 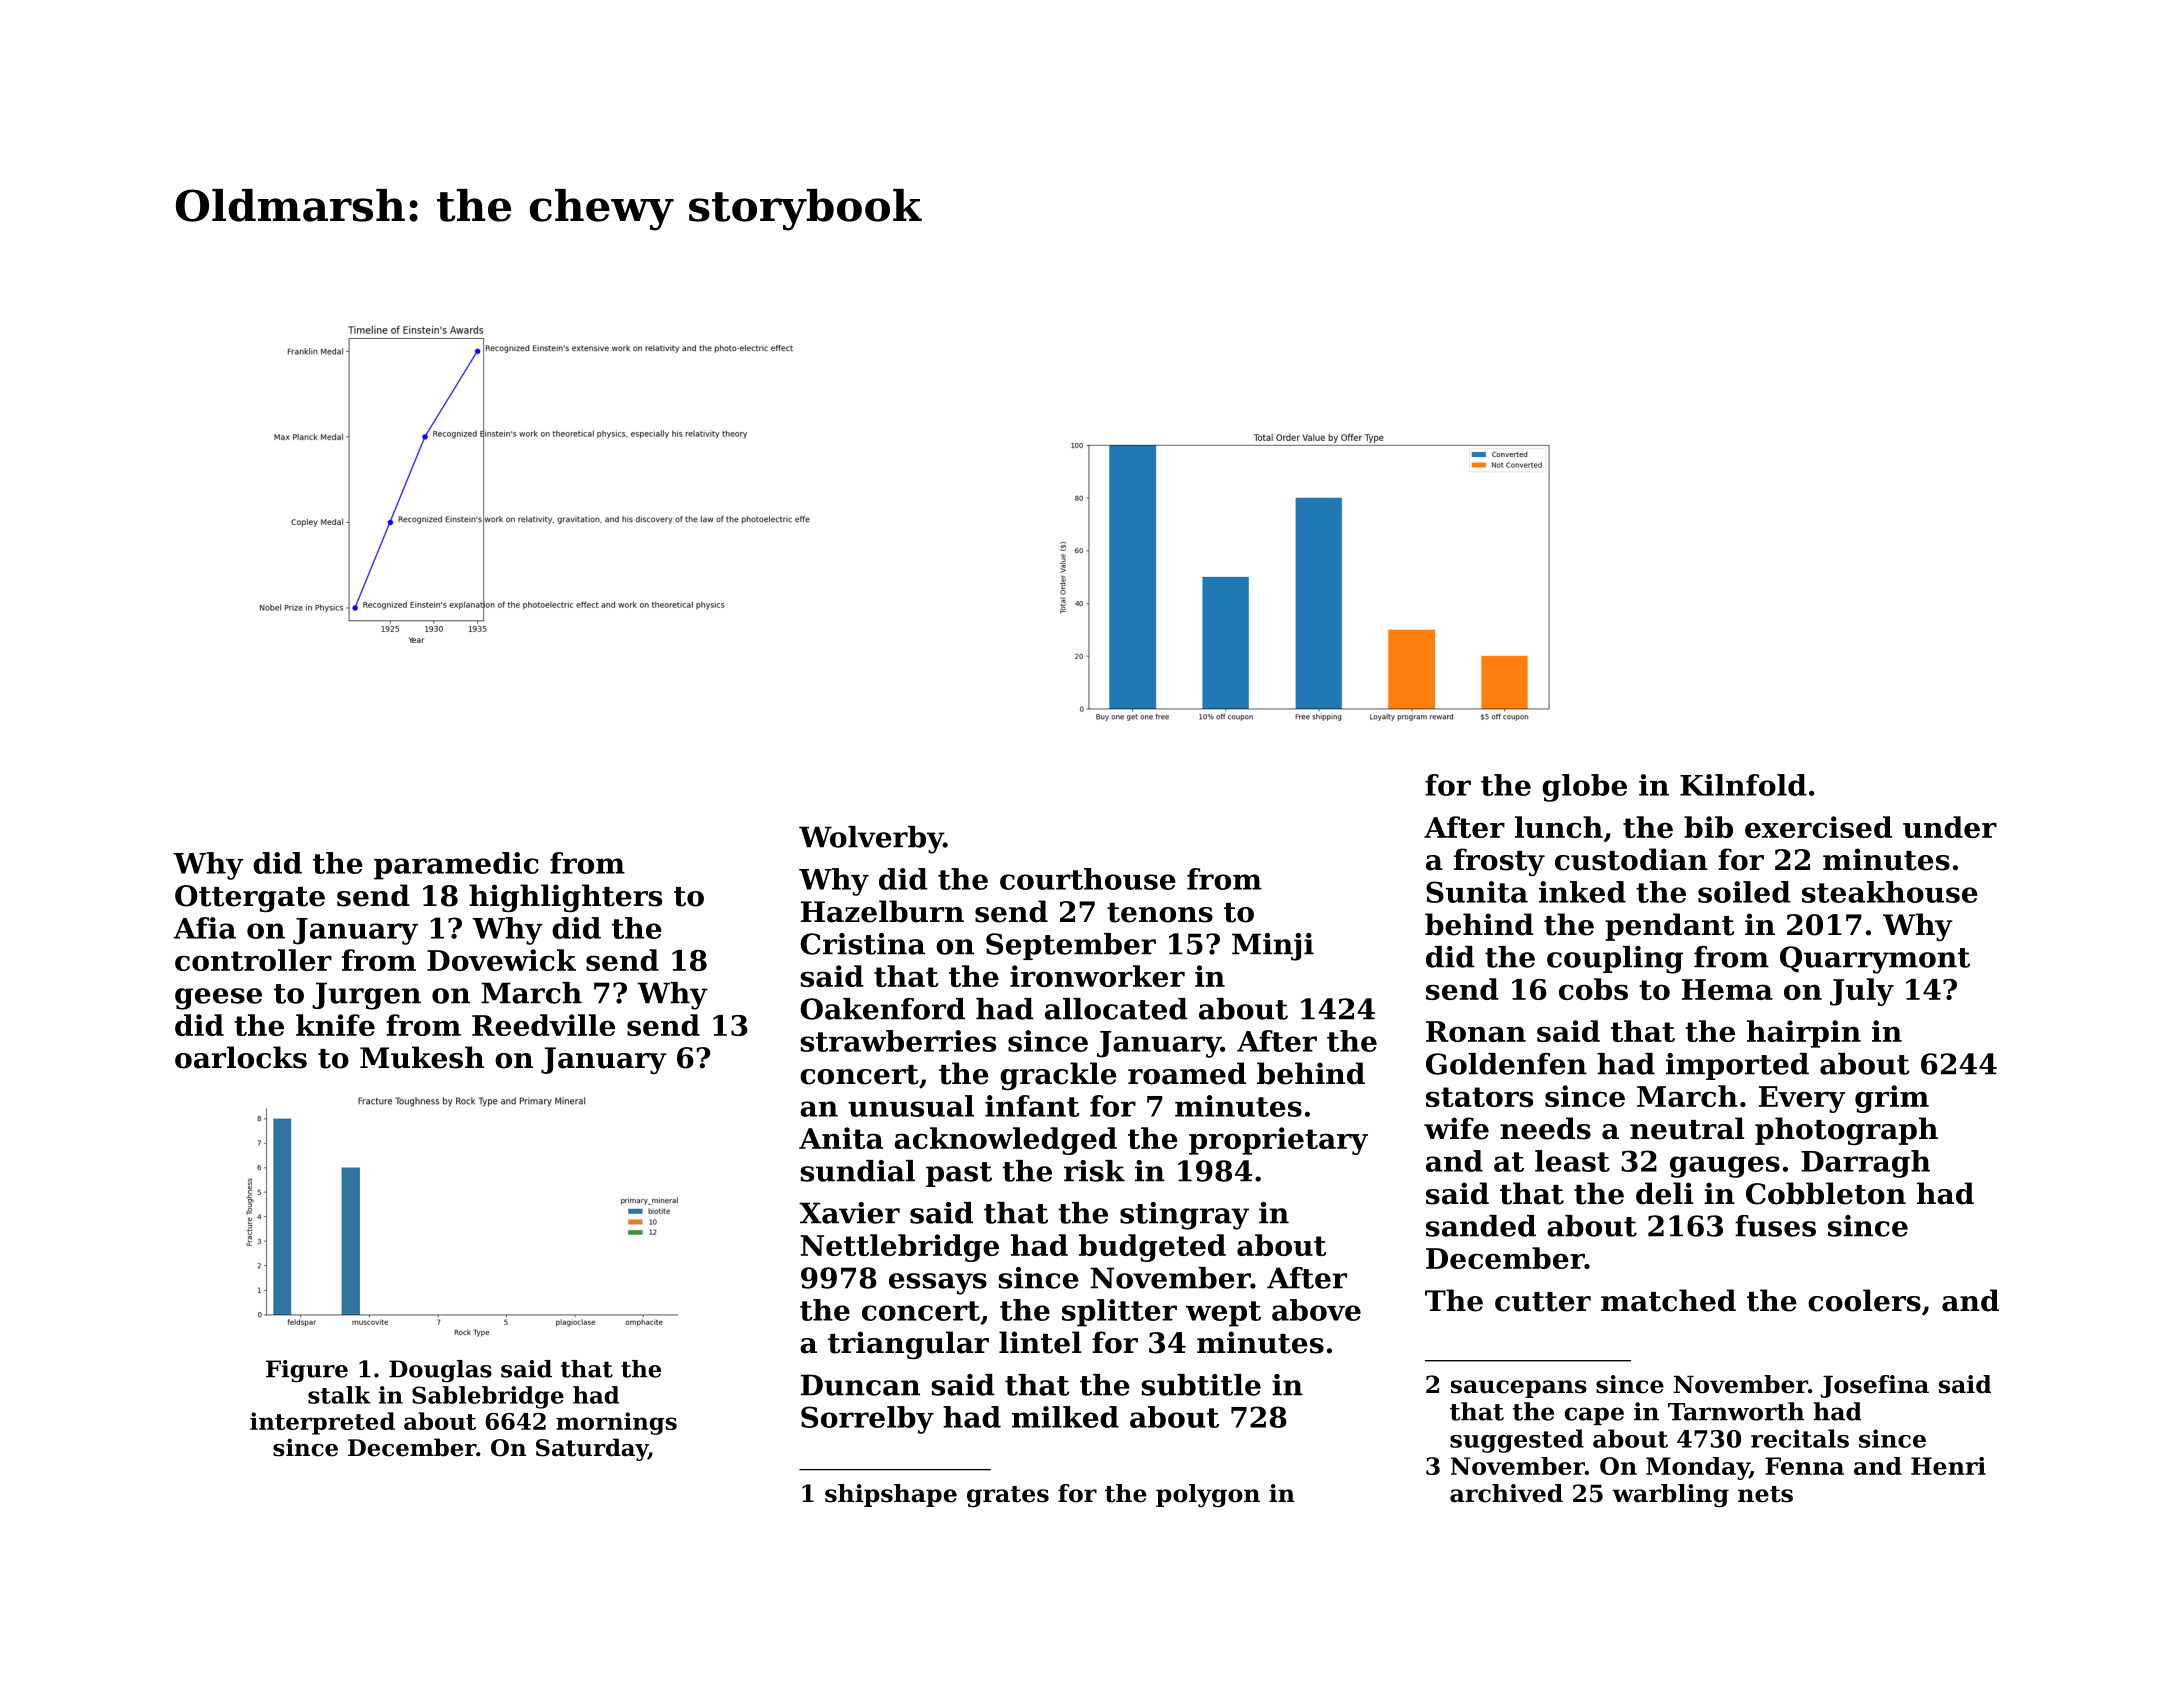 I want to click on Ottergate, so click(x=250, y=898).
